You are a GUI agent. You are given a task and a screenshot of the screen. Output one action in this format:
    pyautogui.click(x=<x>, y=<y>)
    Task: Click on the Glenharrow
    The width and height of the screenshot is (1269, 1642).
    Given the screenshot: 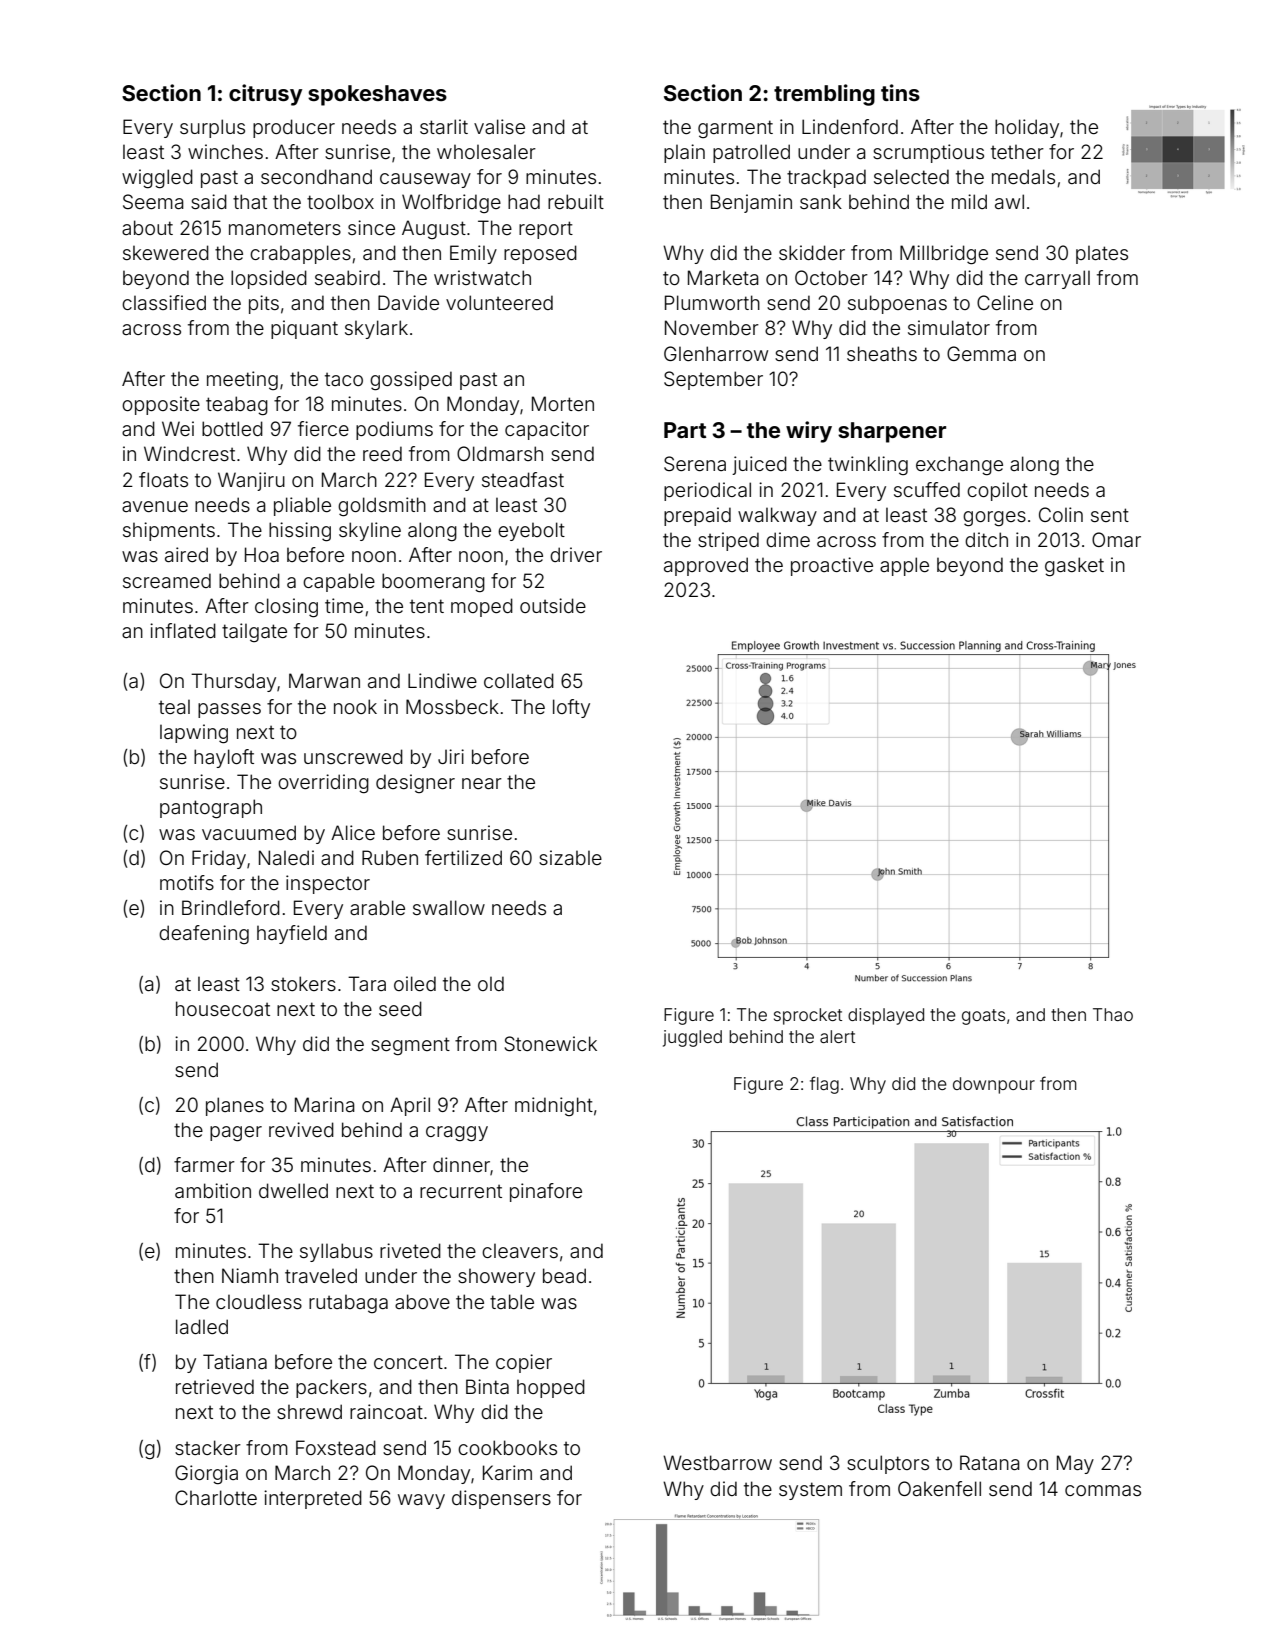 What is the action you would take?
    pyautogui.click(x=716, y=353)
